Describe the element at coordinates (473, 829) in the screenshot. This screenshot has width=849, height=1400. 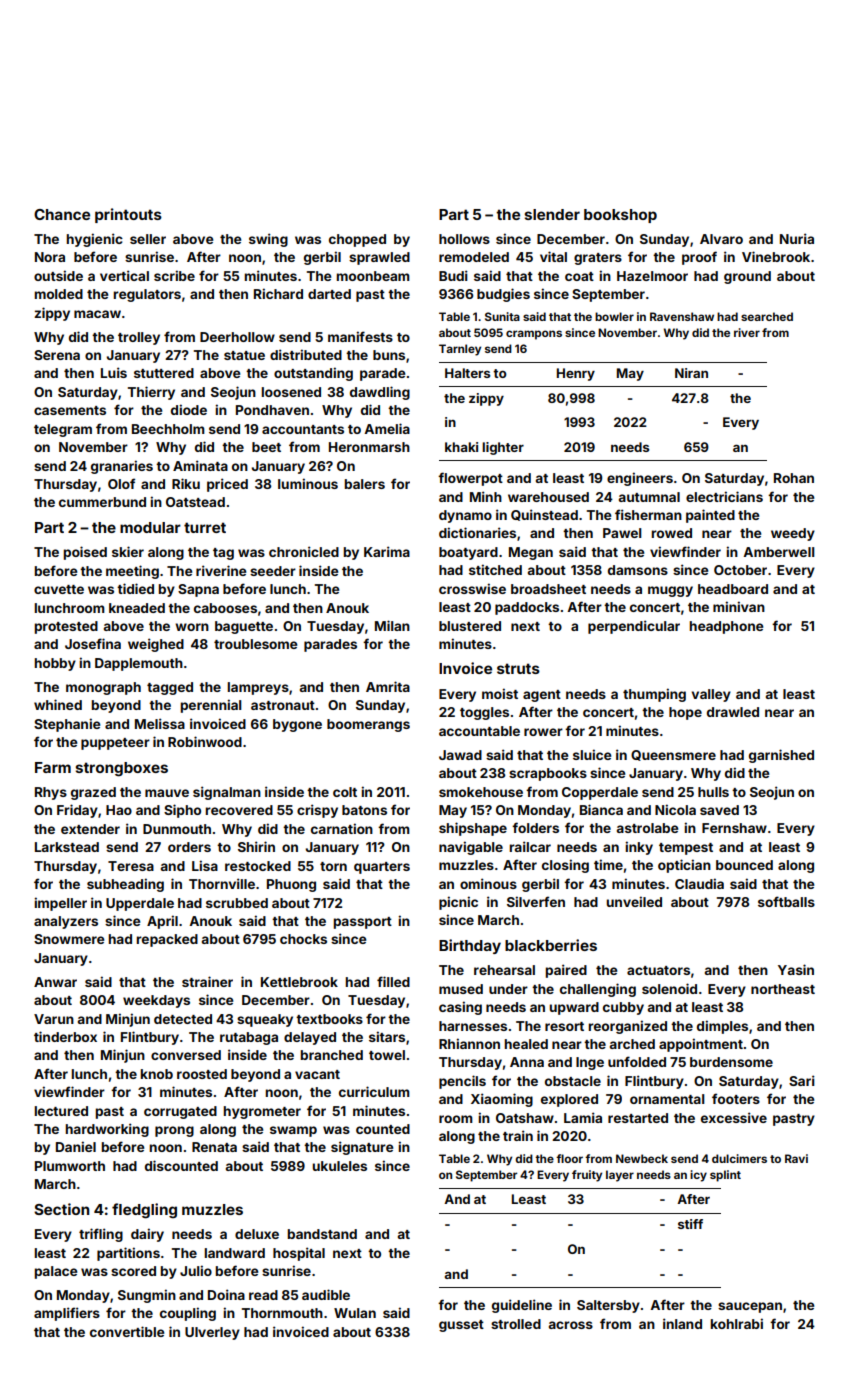
I see `shipshape` at that location.
